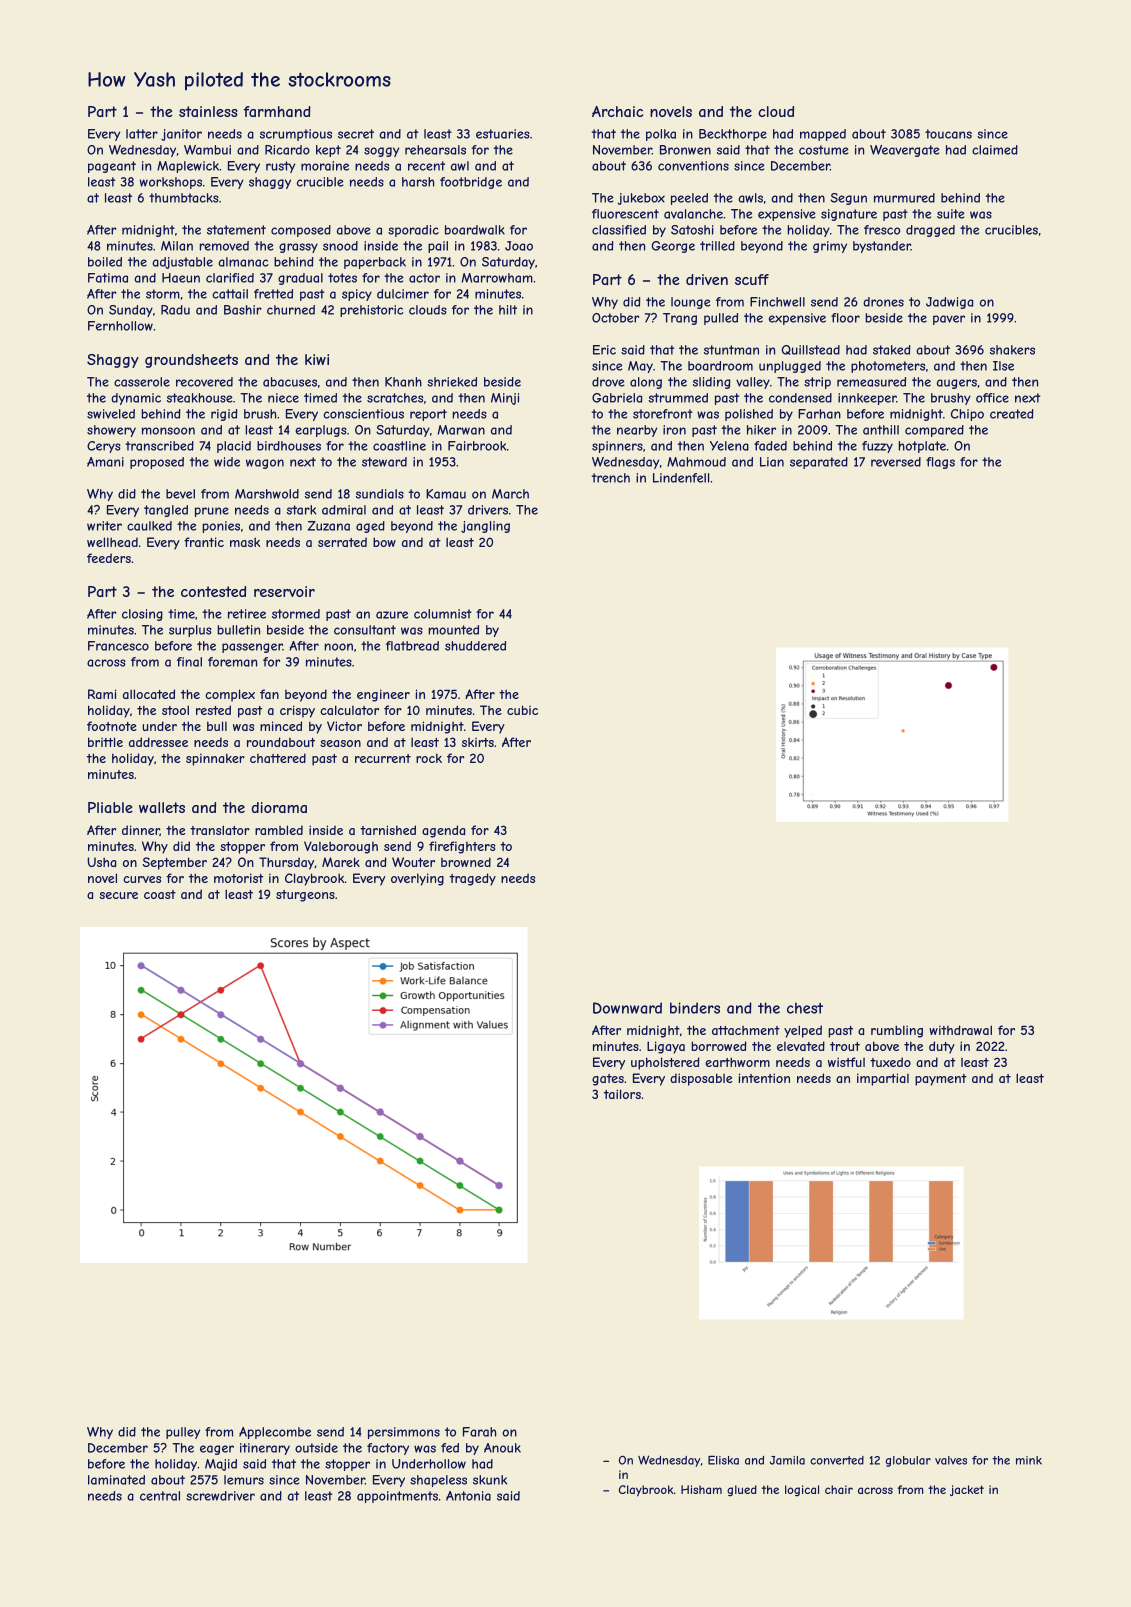 The width and height of the screenshot is (1131, 1607). Describe the element at coordinates (325, 166) in the screenshot. I see `moraine` at that location.
